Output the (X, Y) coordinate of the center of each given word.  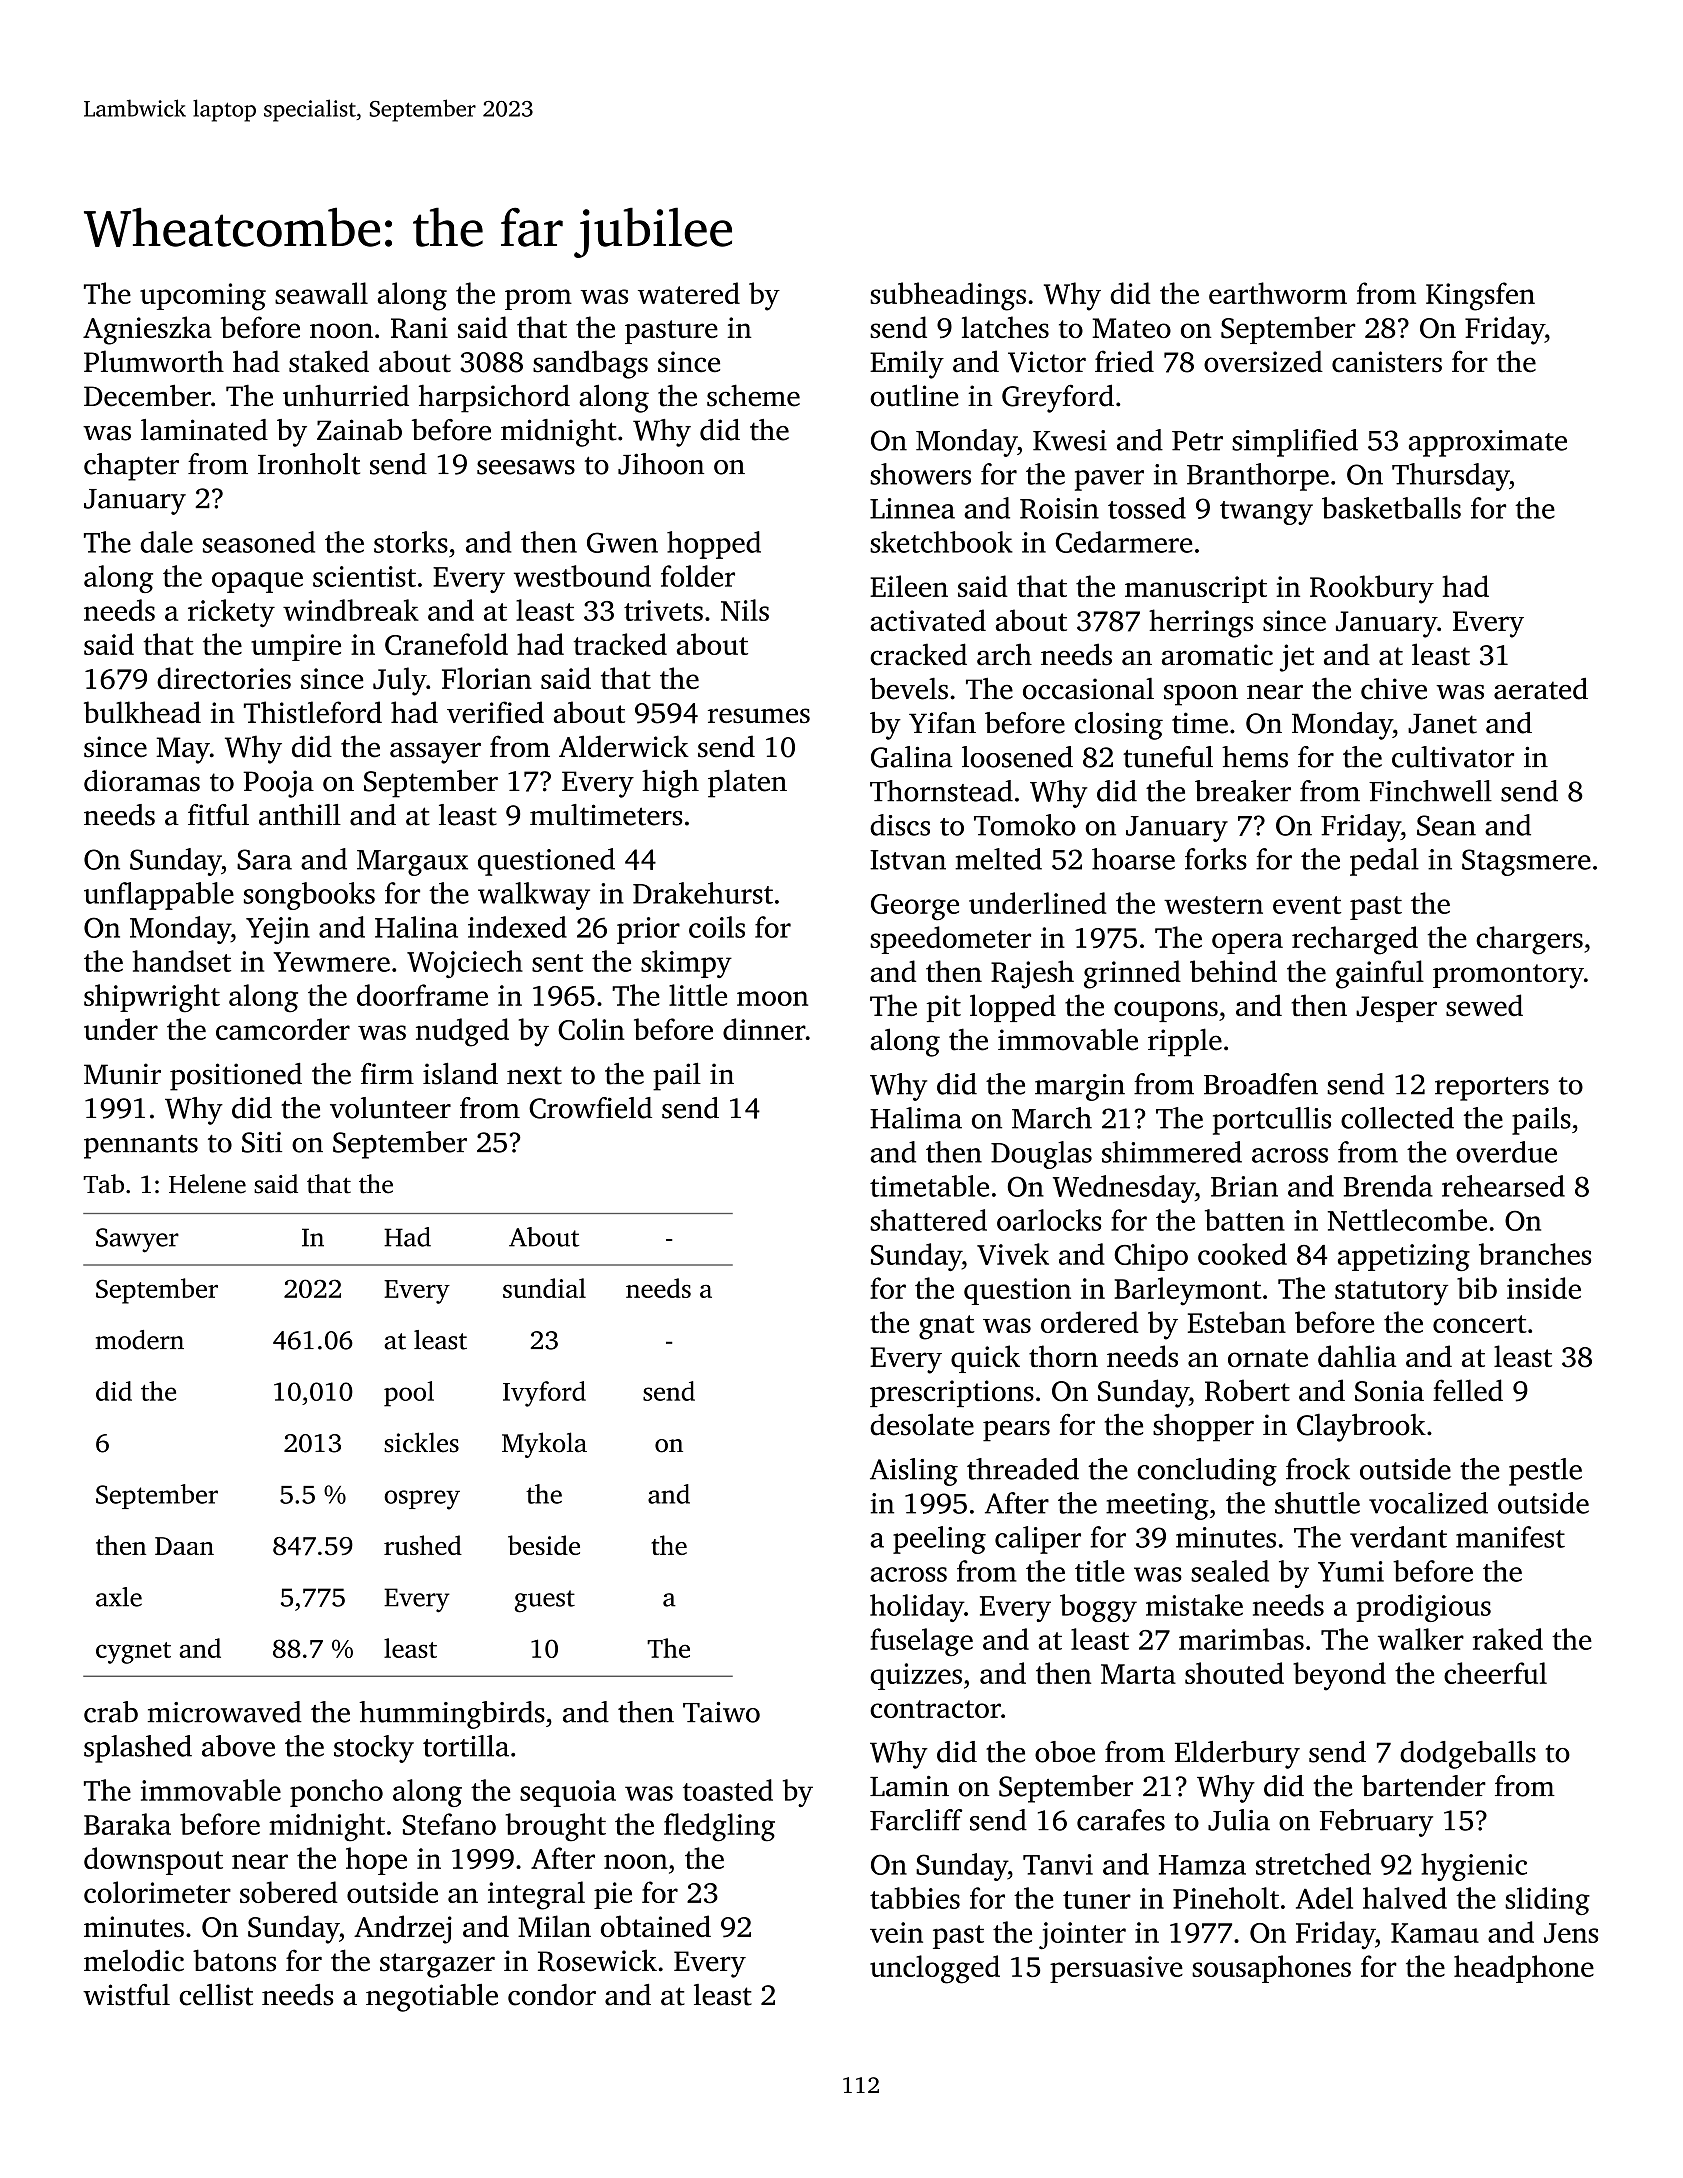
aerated (1541, 689)
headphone (1524, 1969)
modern (139, 1340)
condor (552, 1995)
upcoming (203, 297)
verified (495, 712)
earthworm (1278, 293)
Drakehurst (703, 893)
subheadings (948, 296)
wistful (126, 1995)
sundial (544, 1288)
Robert (1247, 1390)
